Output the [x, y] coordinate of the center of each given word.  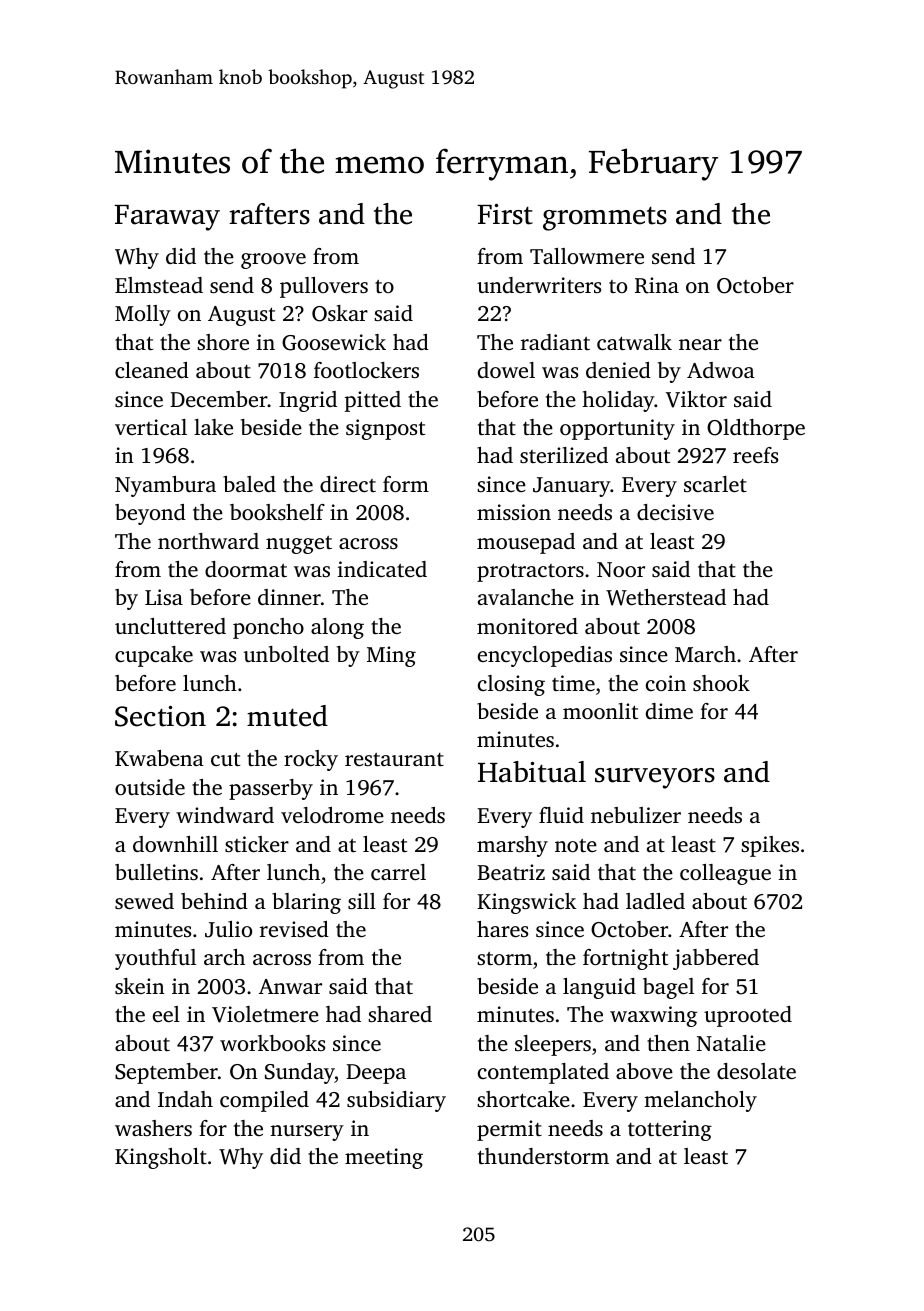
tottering [670, 1130]
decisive [675, 512]
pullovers [324, 287]
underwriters [539, 285]
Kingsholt [161, 1158]
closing [511, 685]
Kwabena [159, 758]
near [700, 344]
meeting [384, 1158]
